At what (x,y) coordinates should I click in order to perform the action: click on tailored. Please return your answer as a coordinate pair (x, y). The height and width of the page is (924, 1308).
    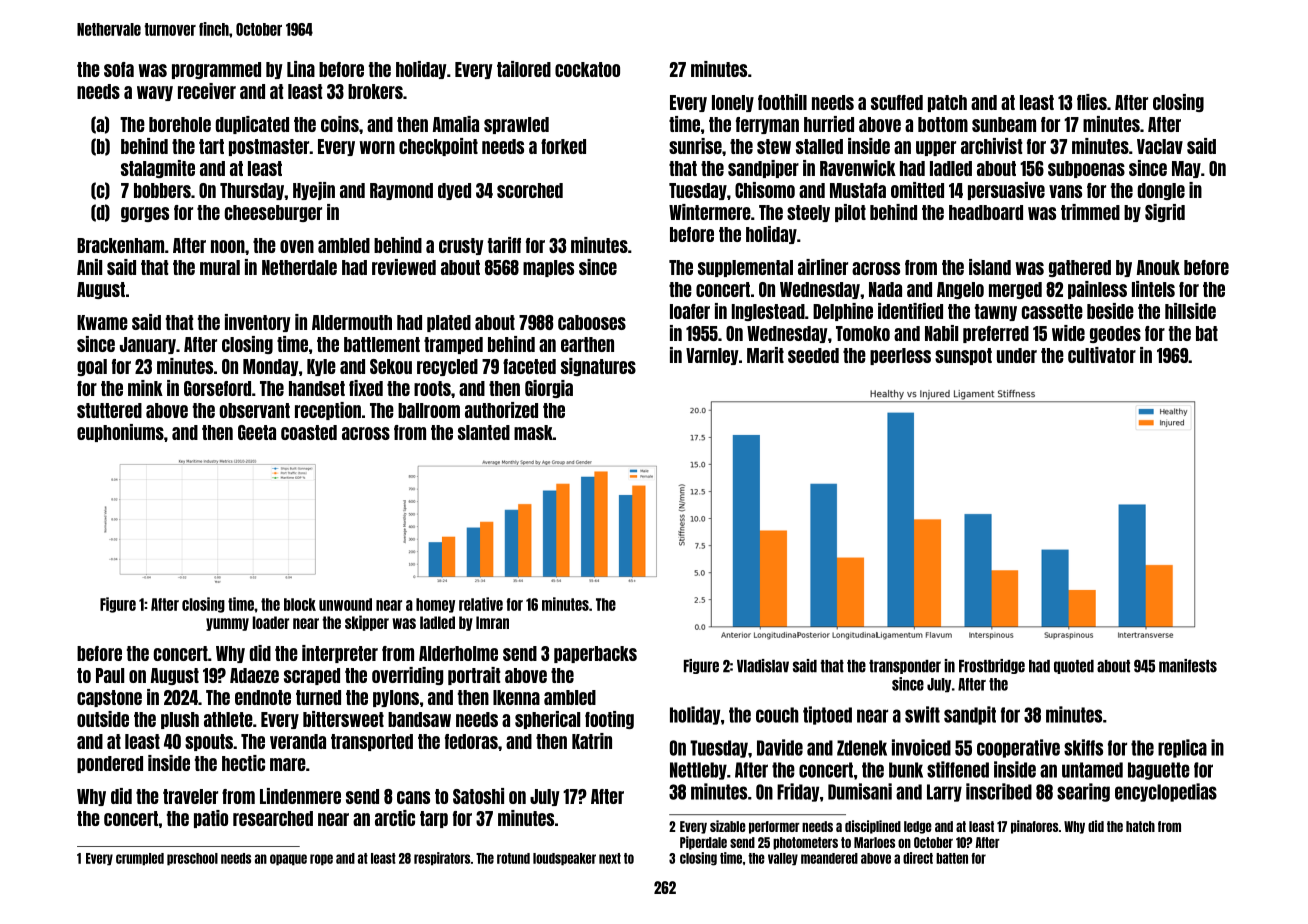
    Looking at the image, I should click on (524, 69).
